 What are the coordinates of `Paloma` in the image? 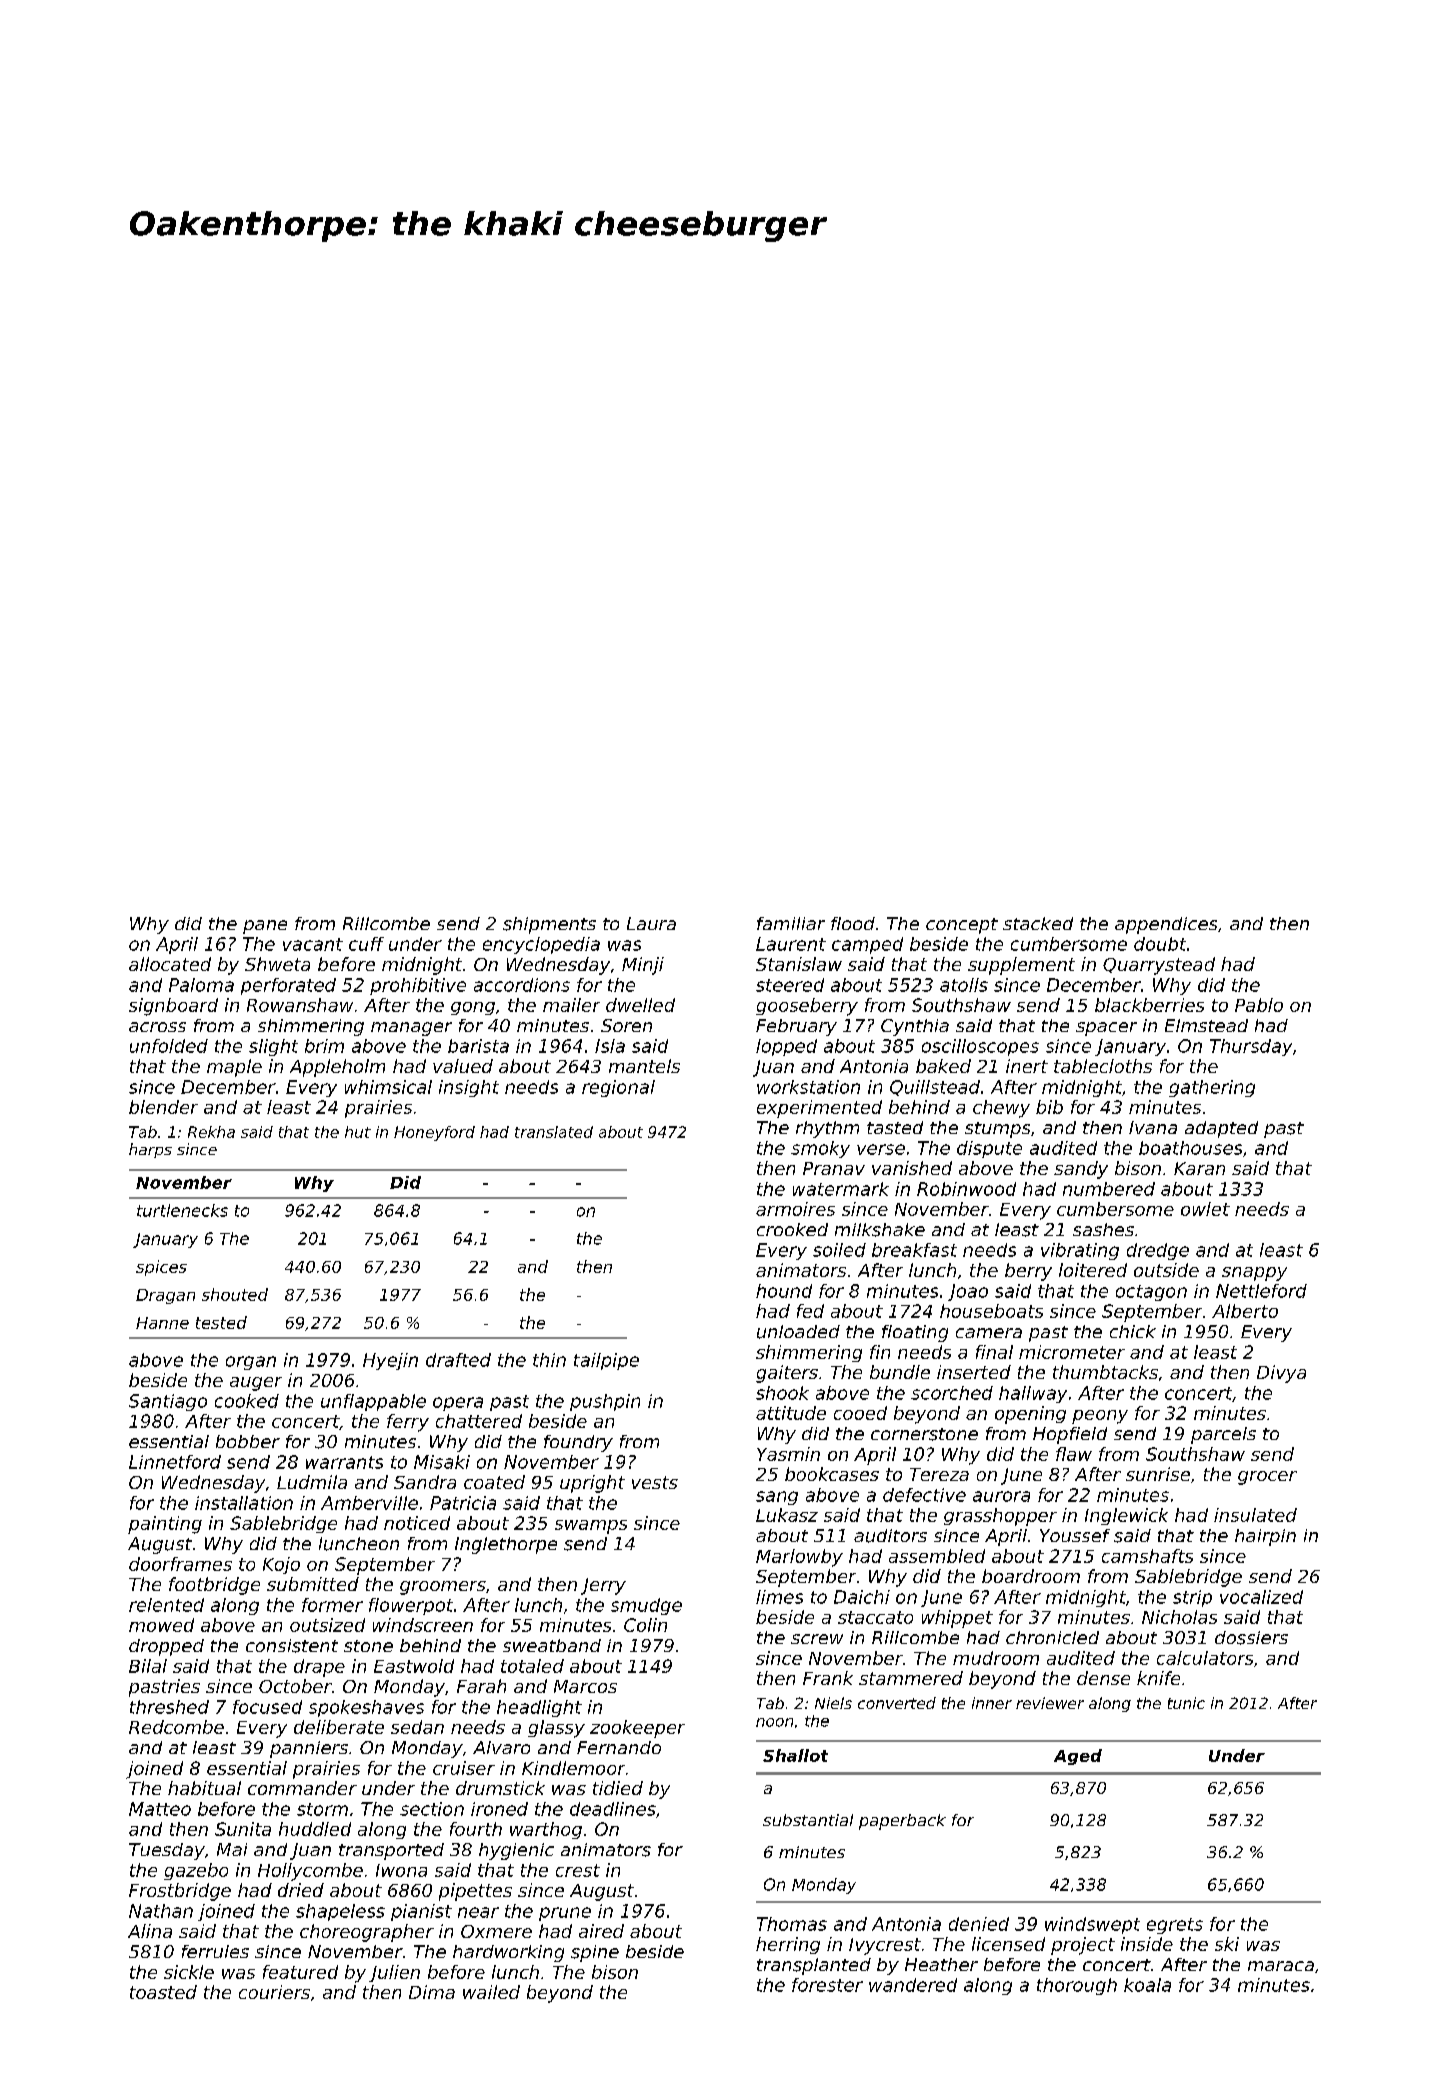 It's located at (201, 985).
